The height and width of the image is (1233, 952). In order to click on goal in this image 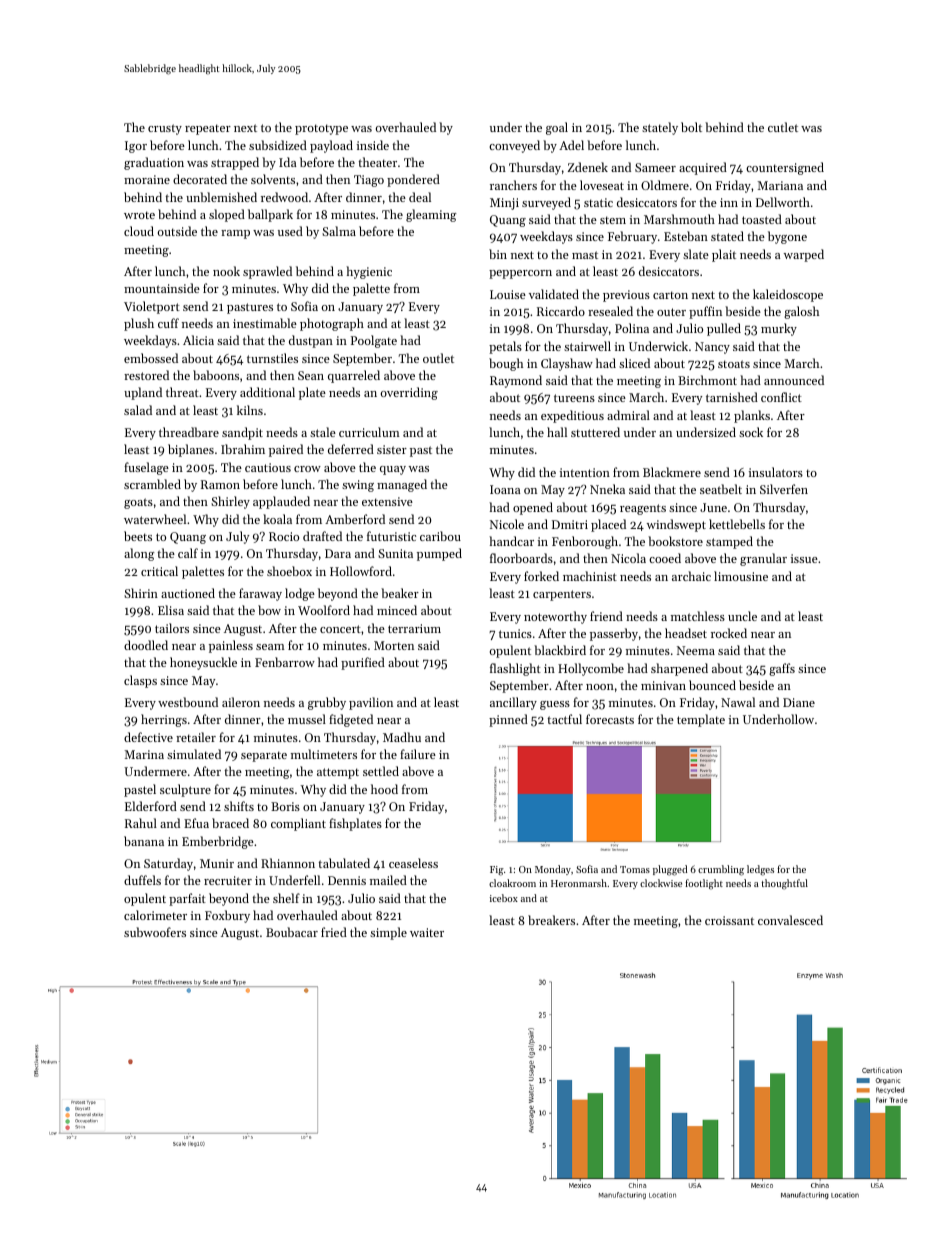, I will do `click(557, 128)`.
